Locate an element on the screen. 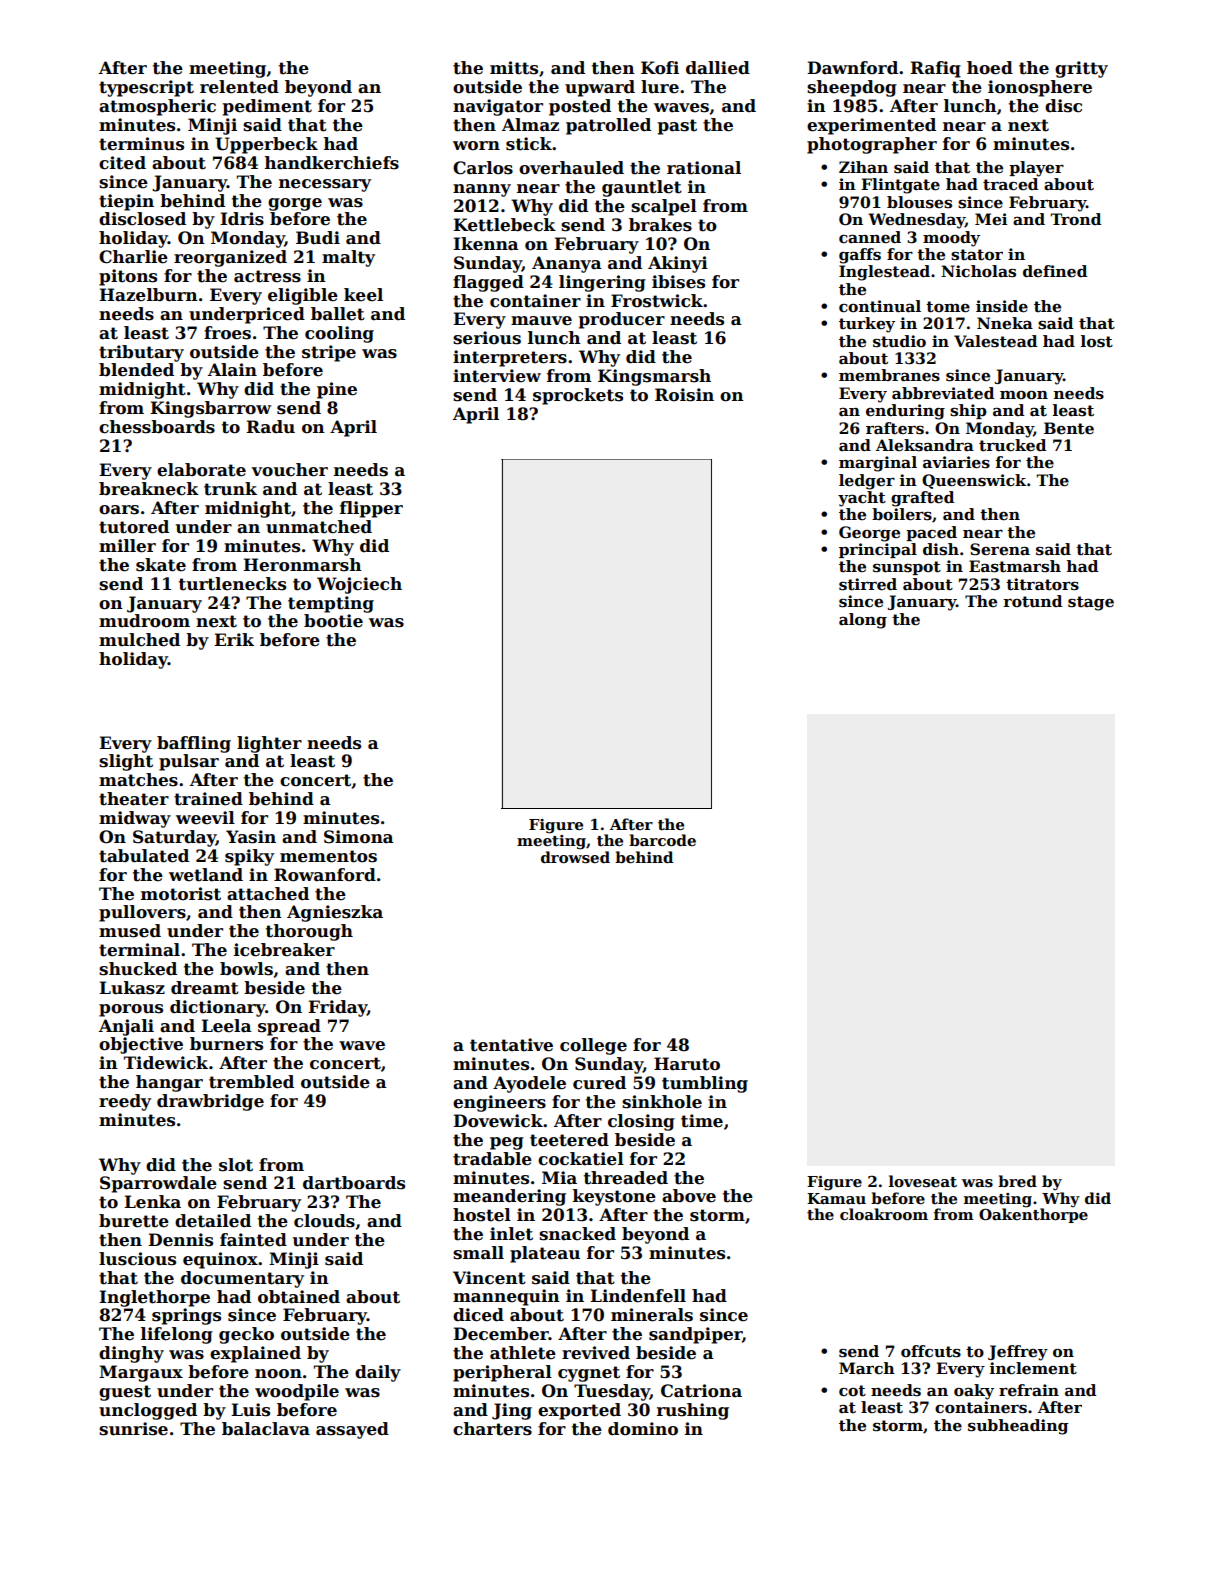 The height and width of the screenshot is (1570, 1214). trained is located at coordinates (208, 799).
